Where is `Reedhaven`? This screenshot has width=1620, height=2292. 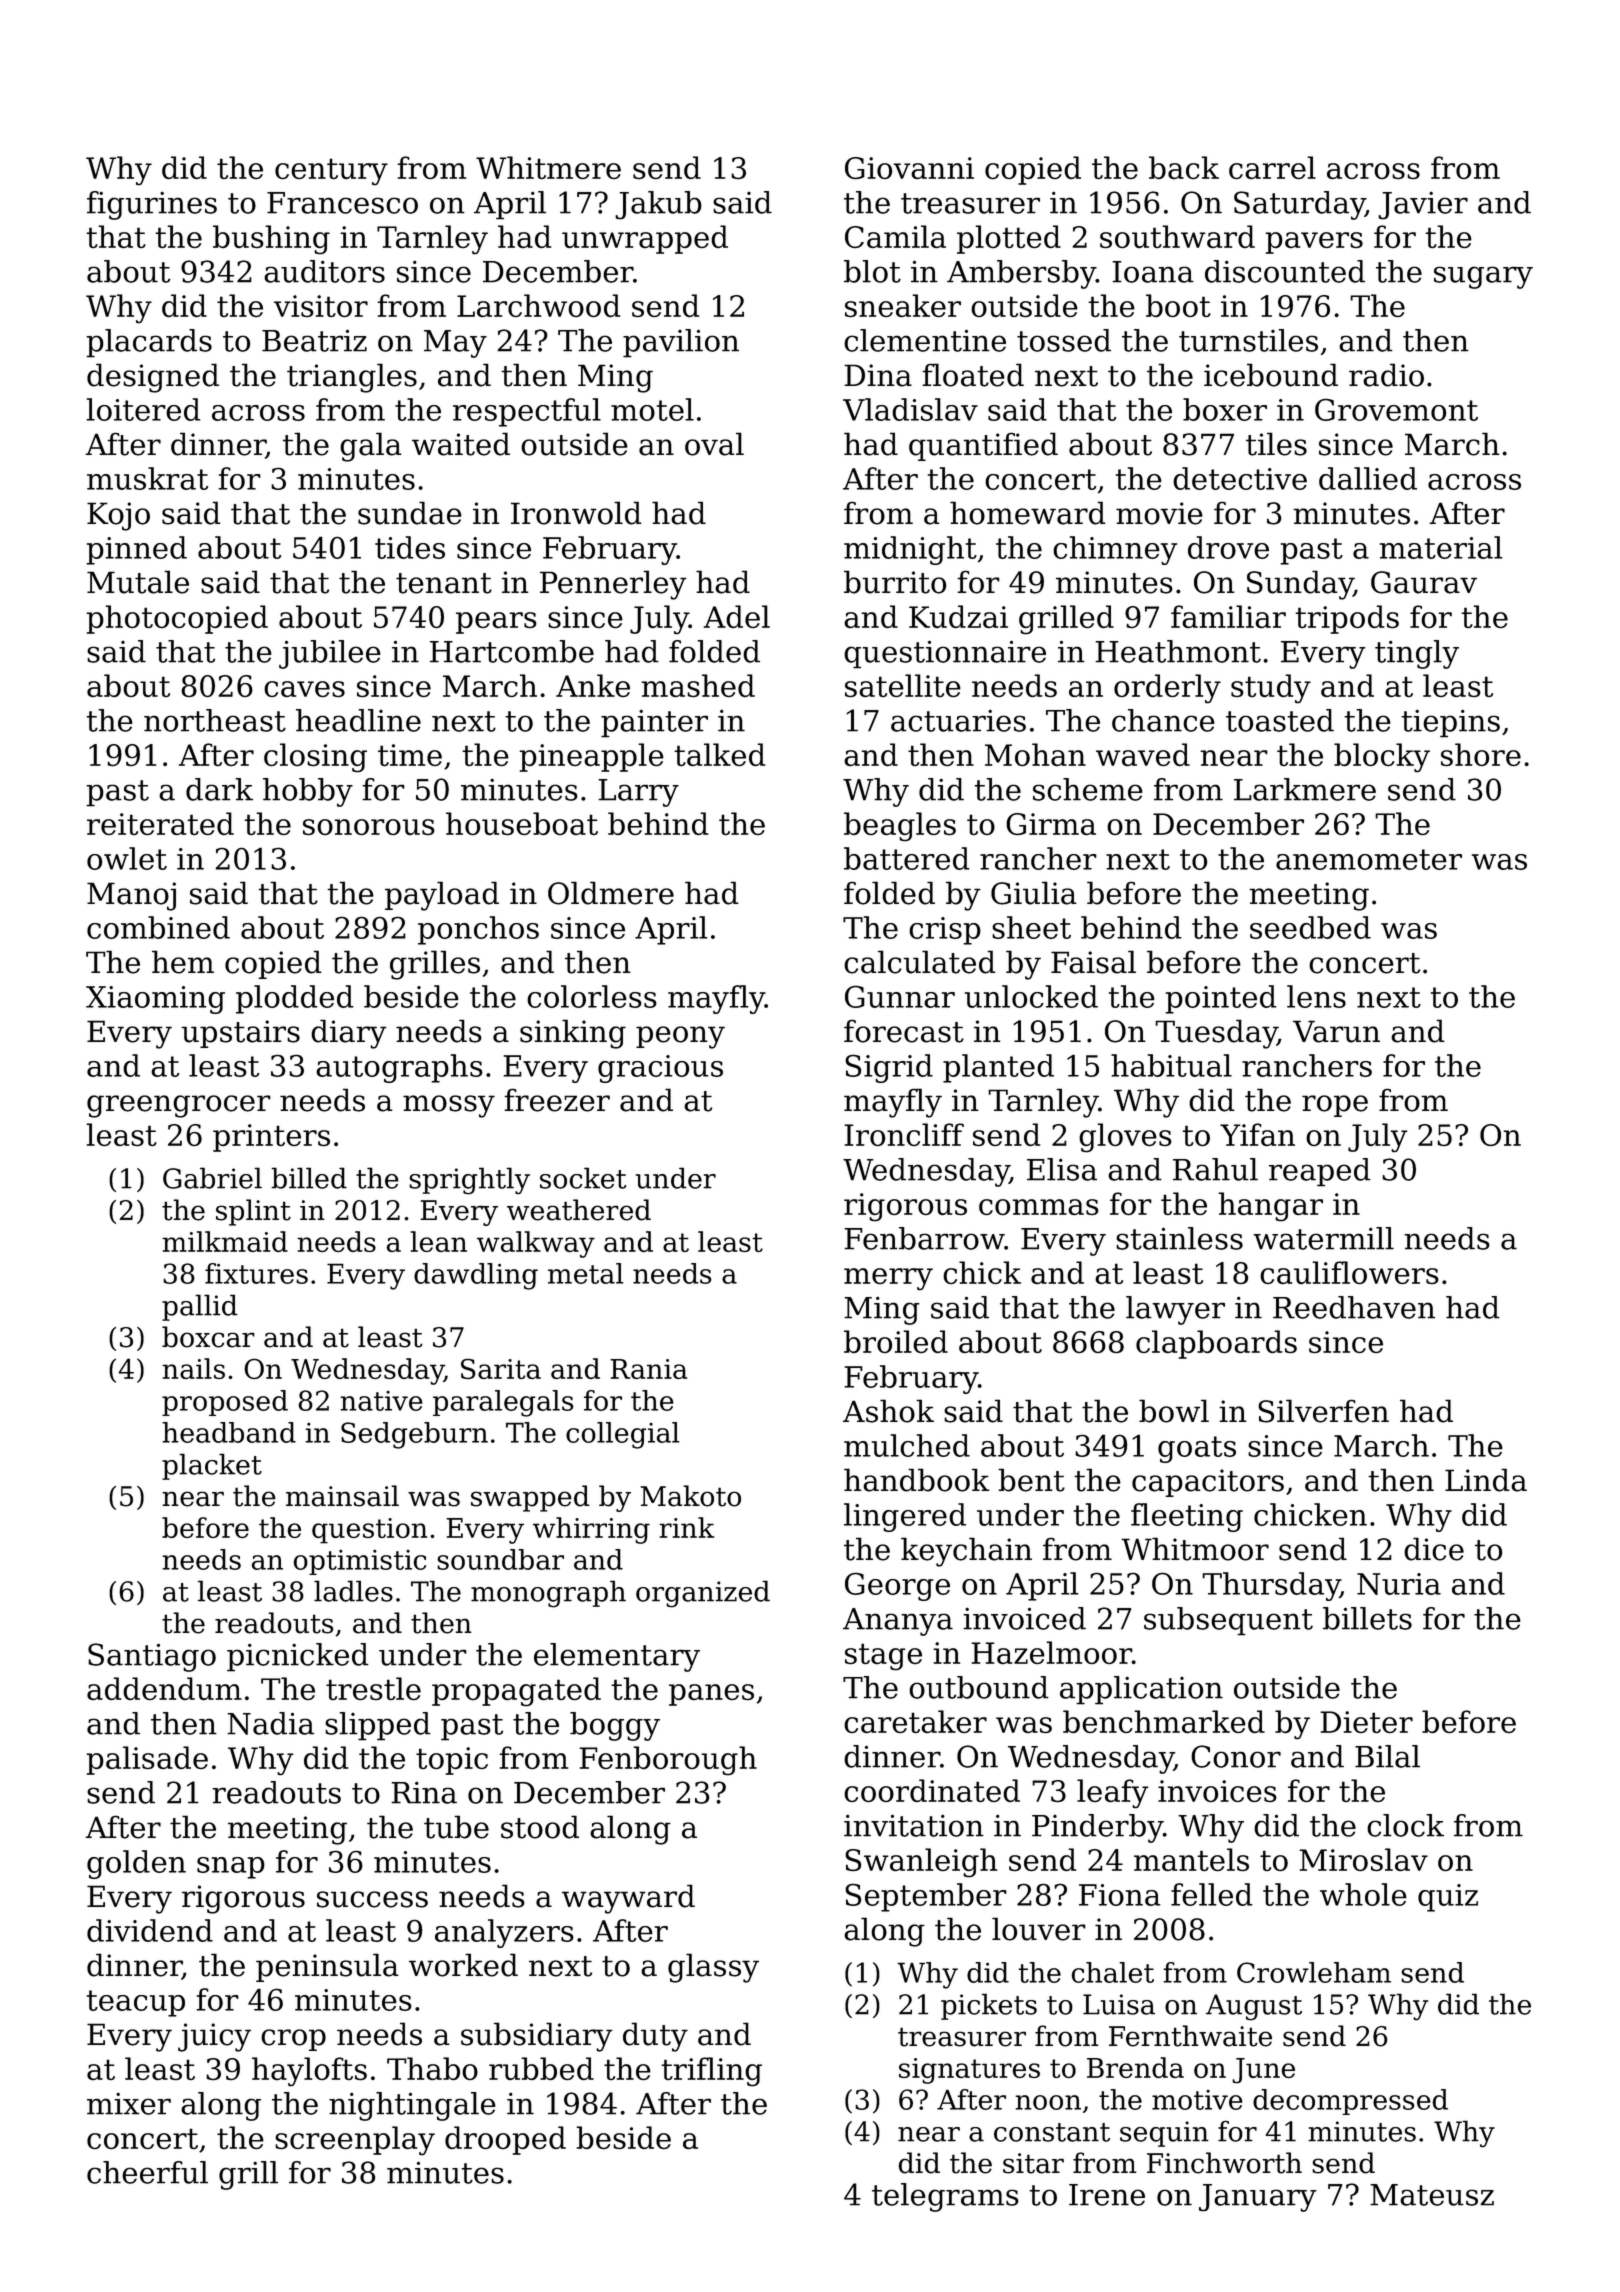
Reedhaven is located at coordinates (1354, 1307).
